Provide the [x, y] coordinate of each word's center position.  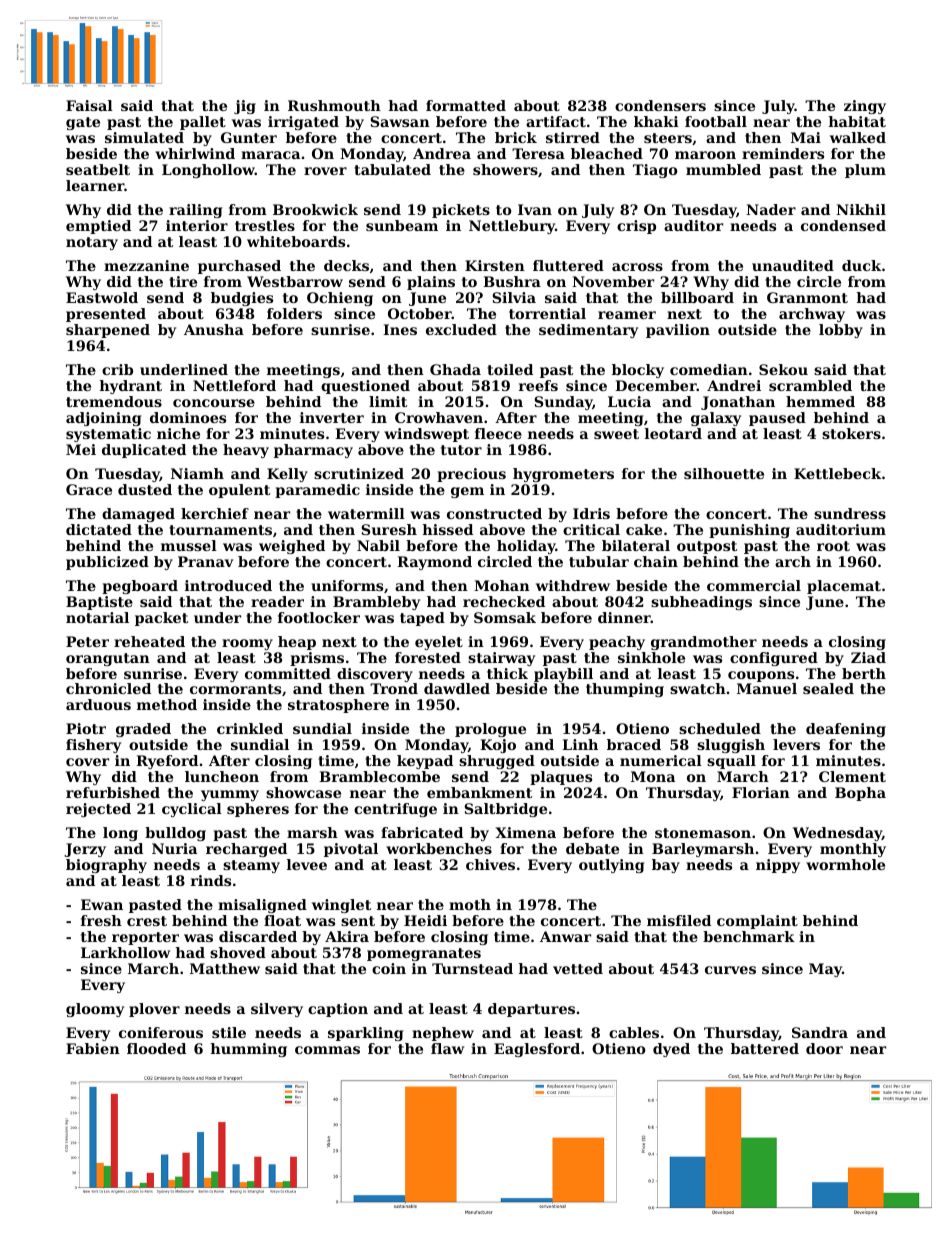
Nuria [174, 848]
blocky [638, 371]
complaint [757, 922]
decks [346, 265]
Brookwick [315, 209]
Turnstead [472, 968]
